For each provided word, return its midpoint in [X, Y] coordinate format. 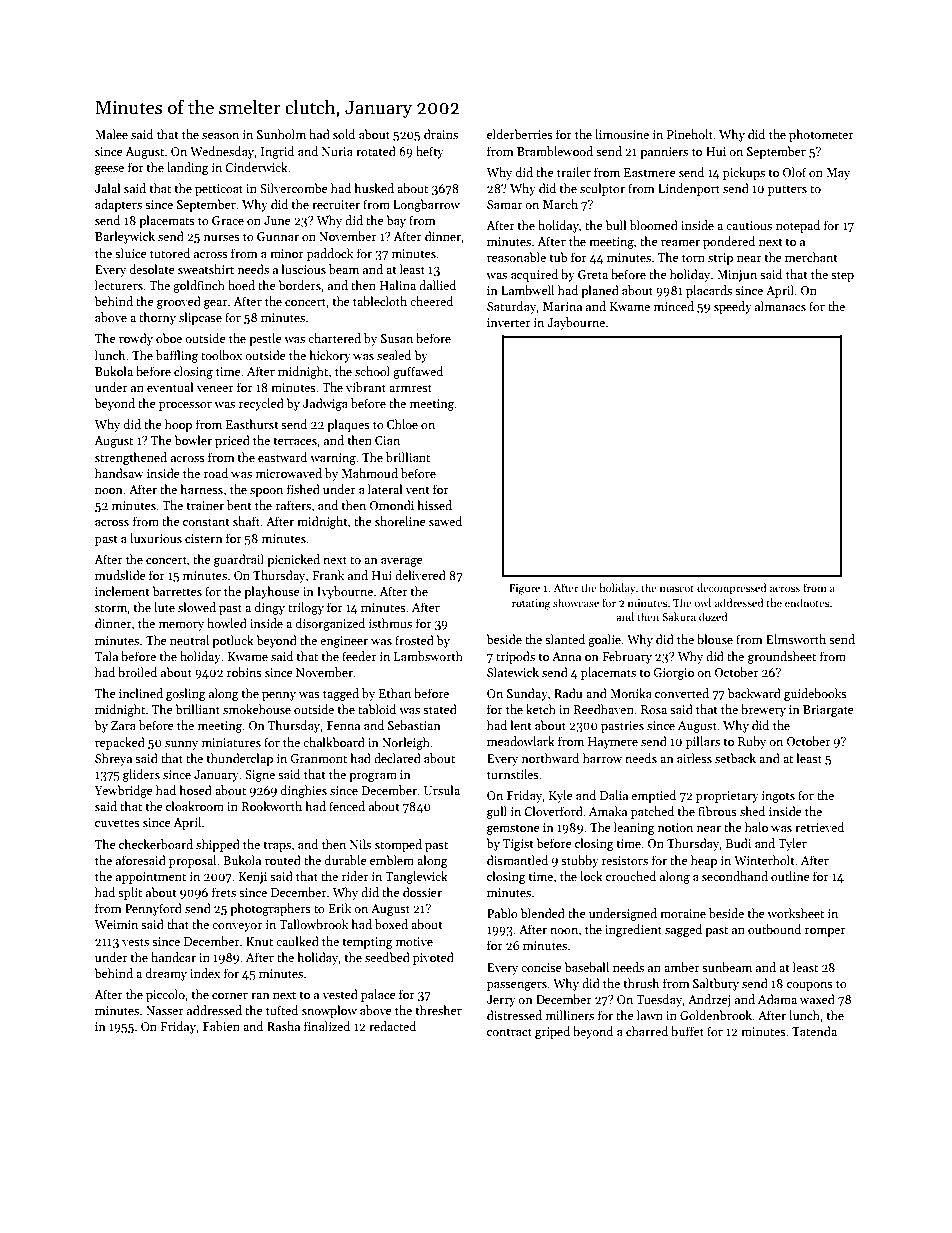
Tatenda [814, 1031]
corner [230, 996]
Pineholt [690, 134]
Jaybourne [576, 323]
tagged [341, 694]
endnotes [807, 602]
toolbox [221, 355]
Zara [123, 725]
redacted [392, 1026]
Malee [111, 134]
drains [441, 134]
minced [674, 306]
